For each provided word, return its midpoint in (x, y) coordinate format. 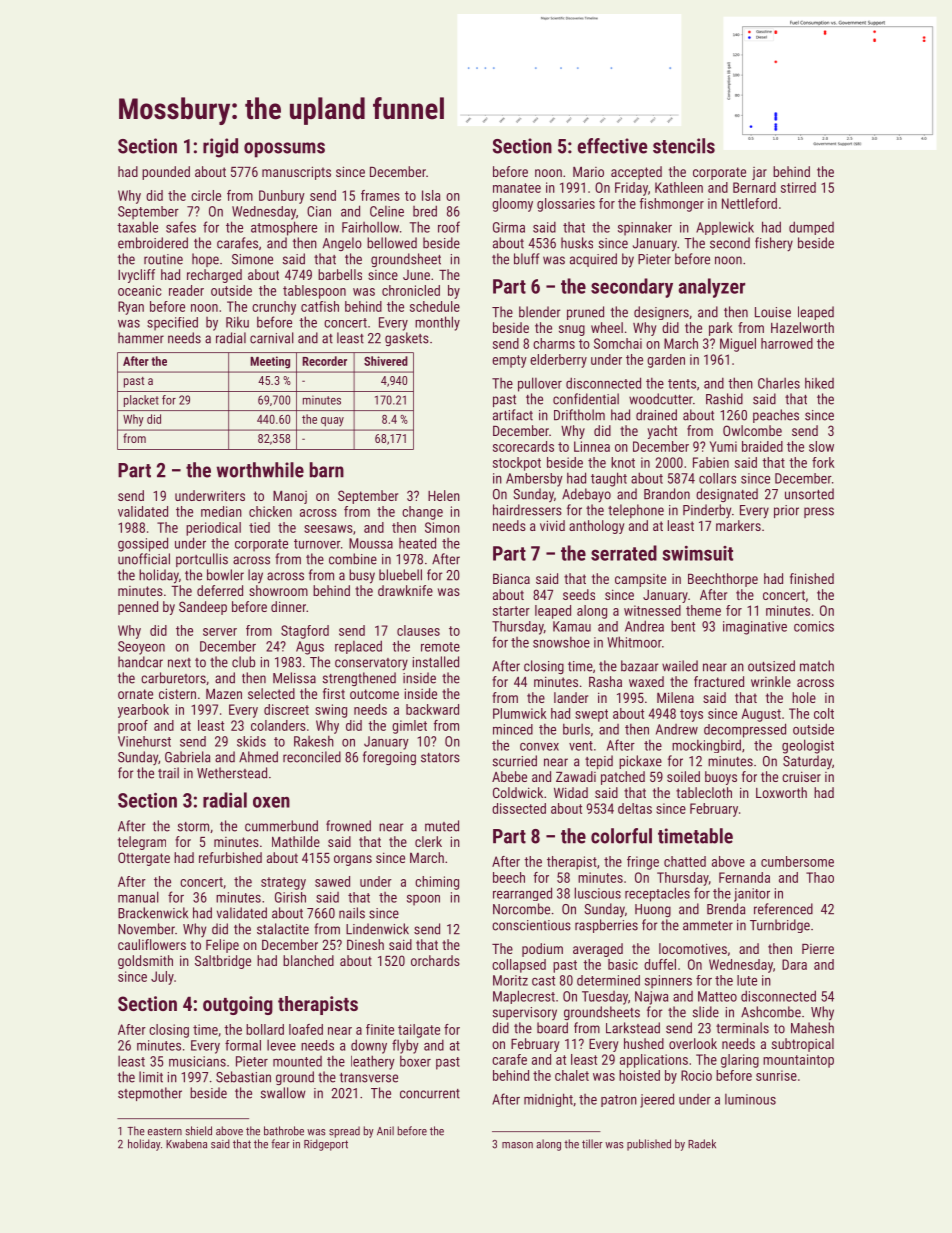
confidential (586, 399)
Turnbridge (780, 926)
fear (280, 1144)
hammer (141, 338)
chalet (572, 1075)
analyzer (711, 288)
